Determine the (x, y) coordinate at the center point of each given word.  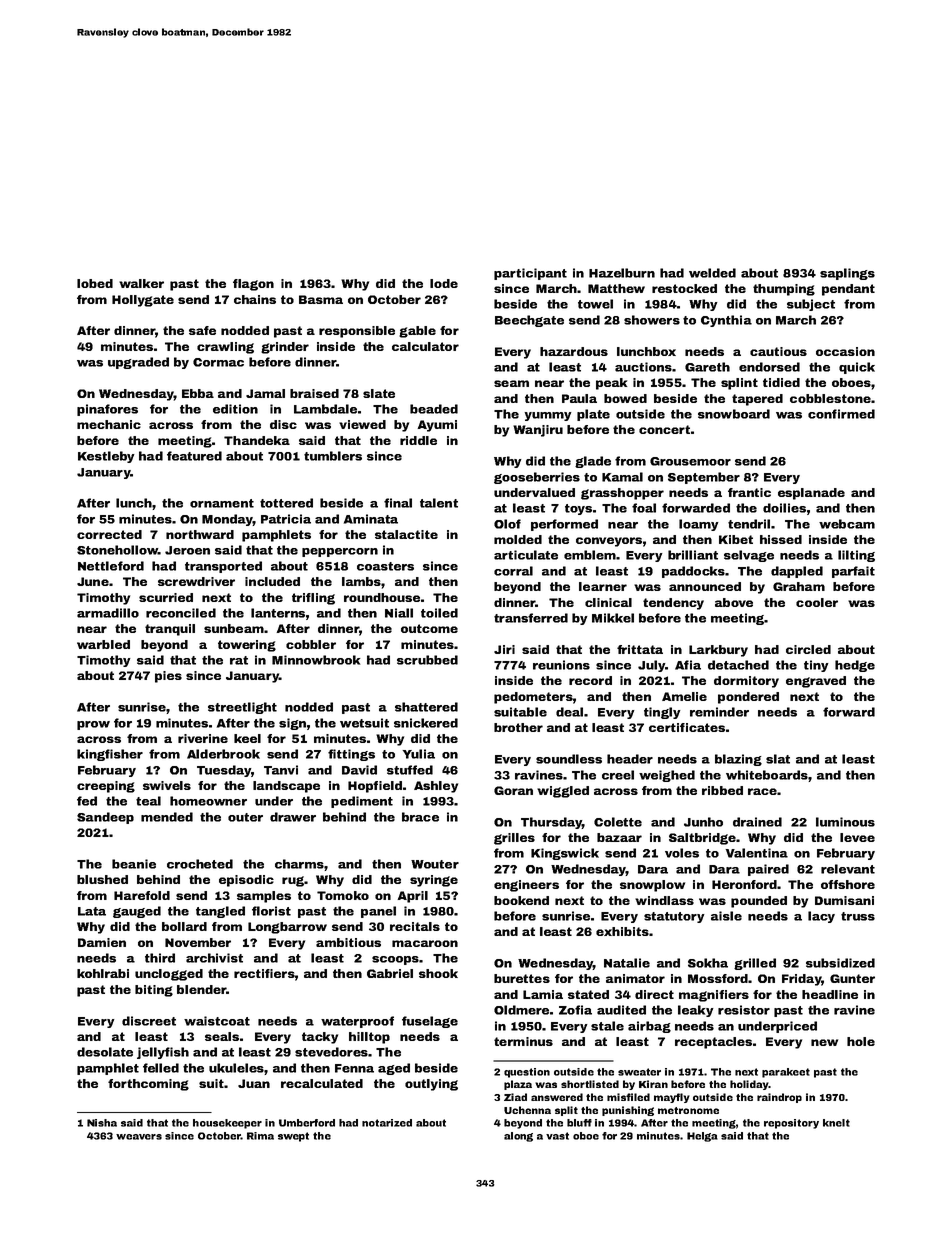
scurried (166, 597)
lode (444, 283)
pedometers (533, 698)
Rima (260, 1136)
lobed (95, 283)
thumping (784, 290)
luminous (845, 822)
